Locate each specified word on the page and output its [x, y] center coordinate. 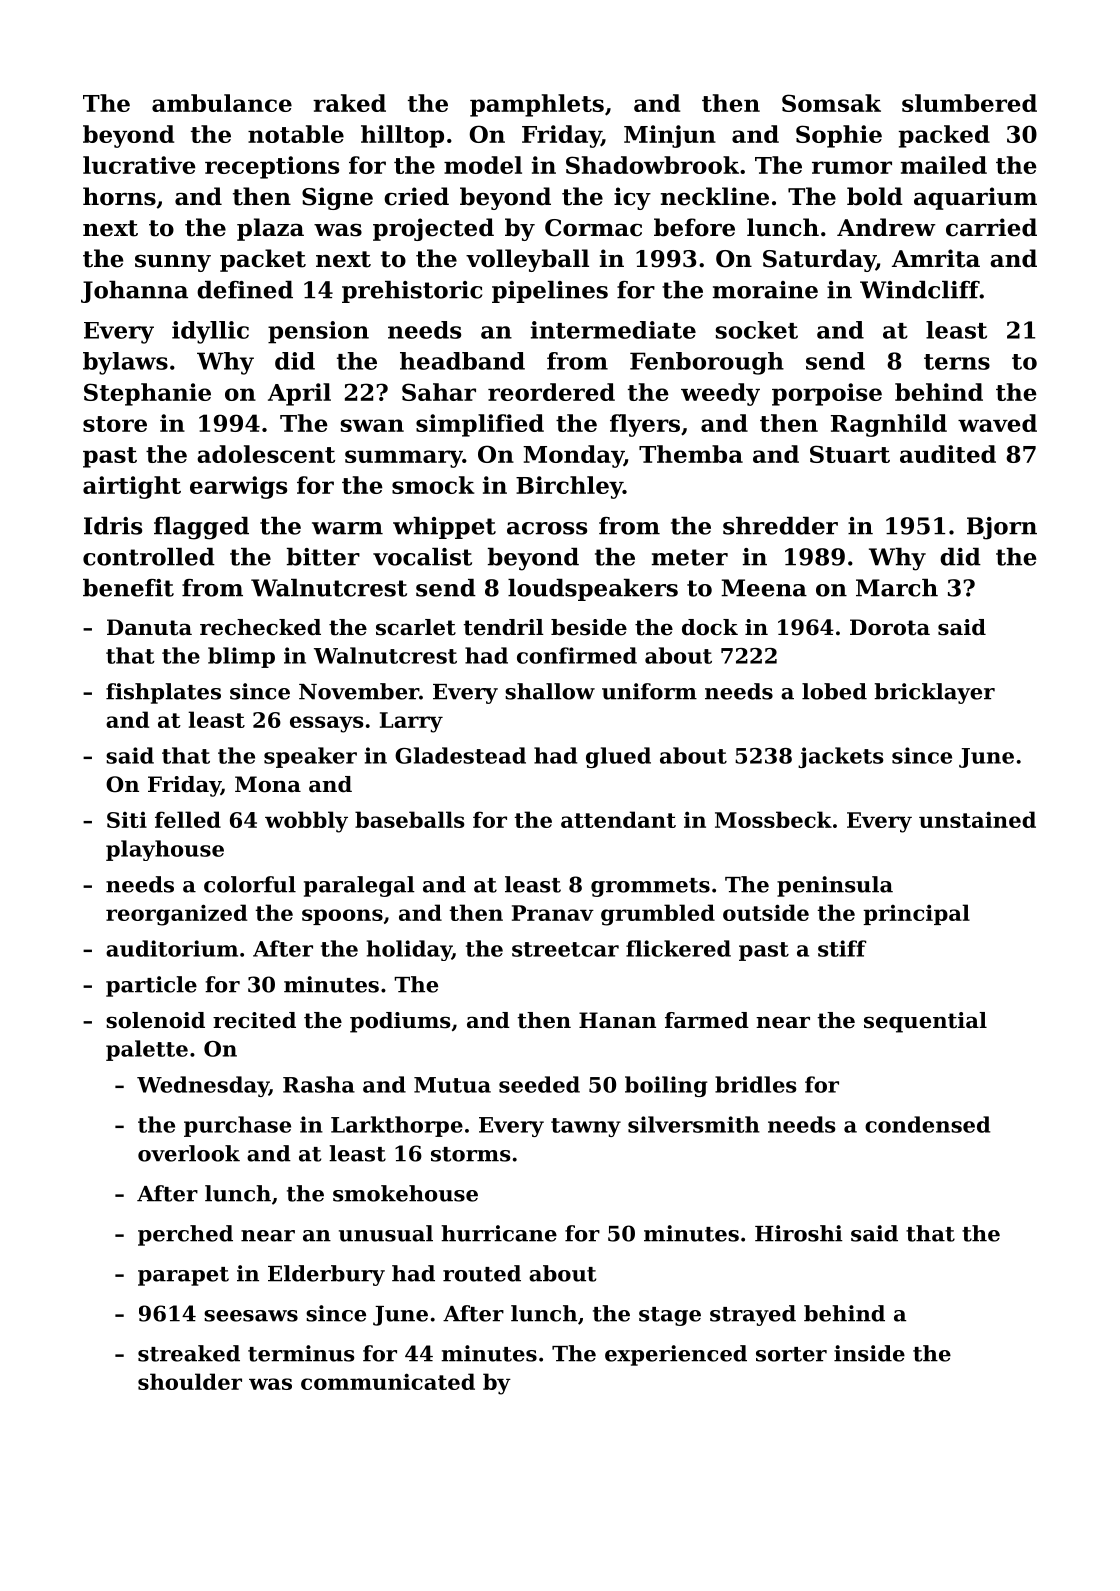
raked [349, 103]
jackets [841, 757]
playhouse [165, 850]
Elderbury [326, 1275]
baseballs [410, 819]
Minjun [670, 136]
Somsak [831, 103]
